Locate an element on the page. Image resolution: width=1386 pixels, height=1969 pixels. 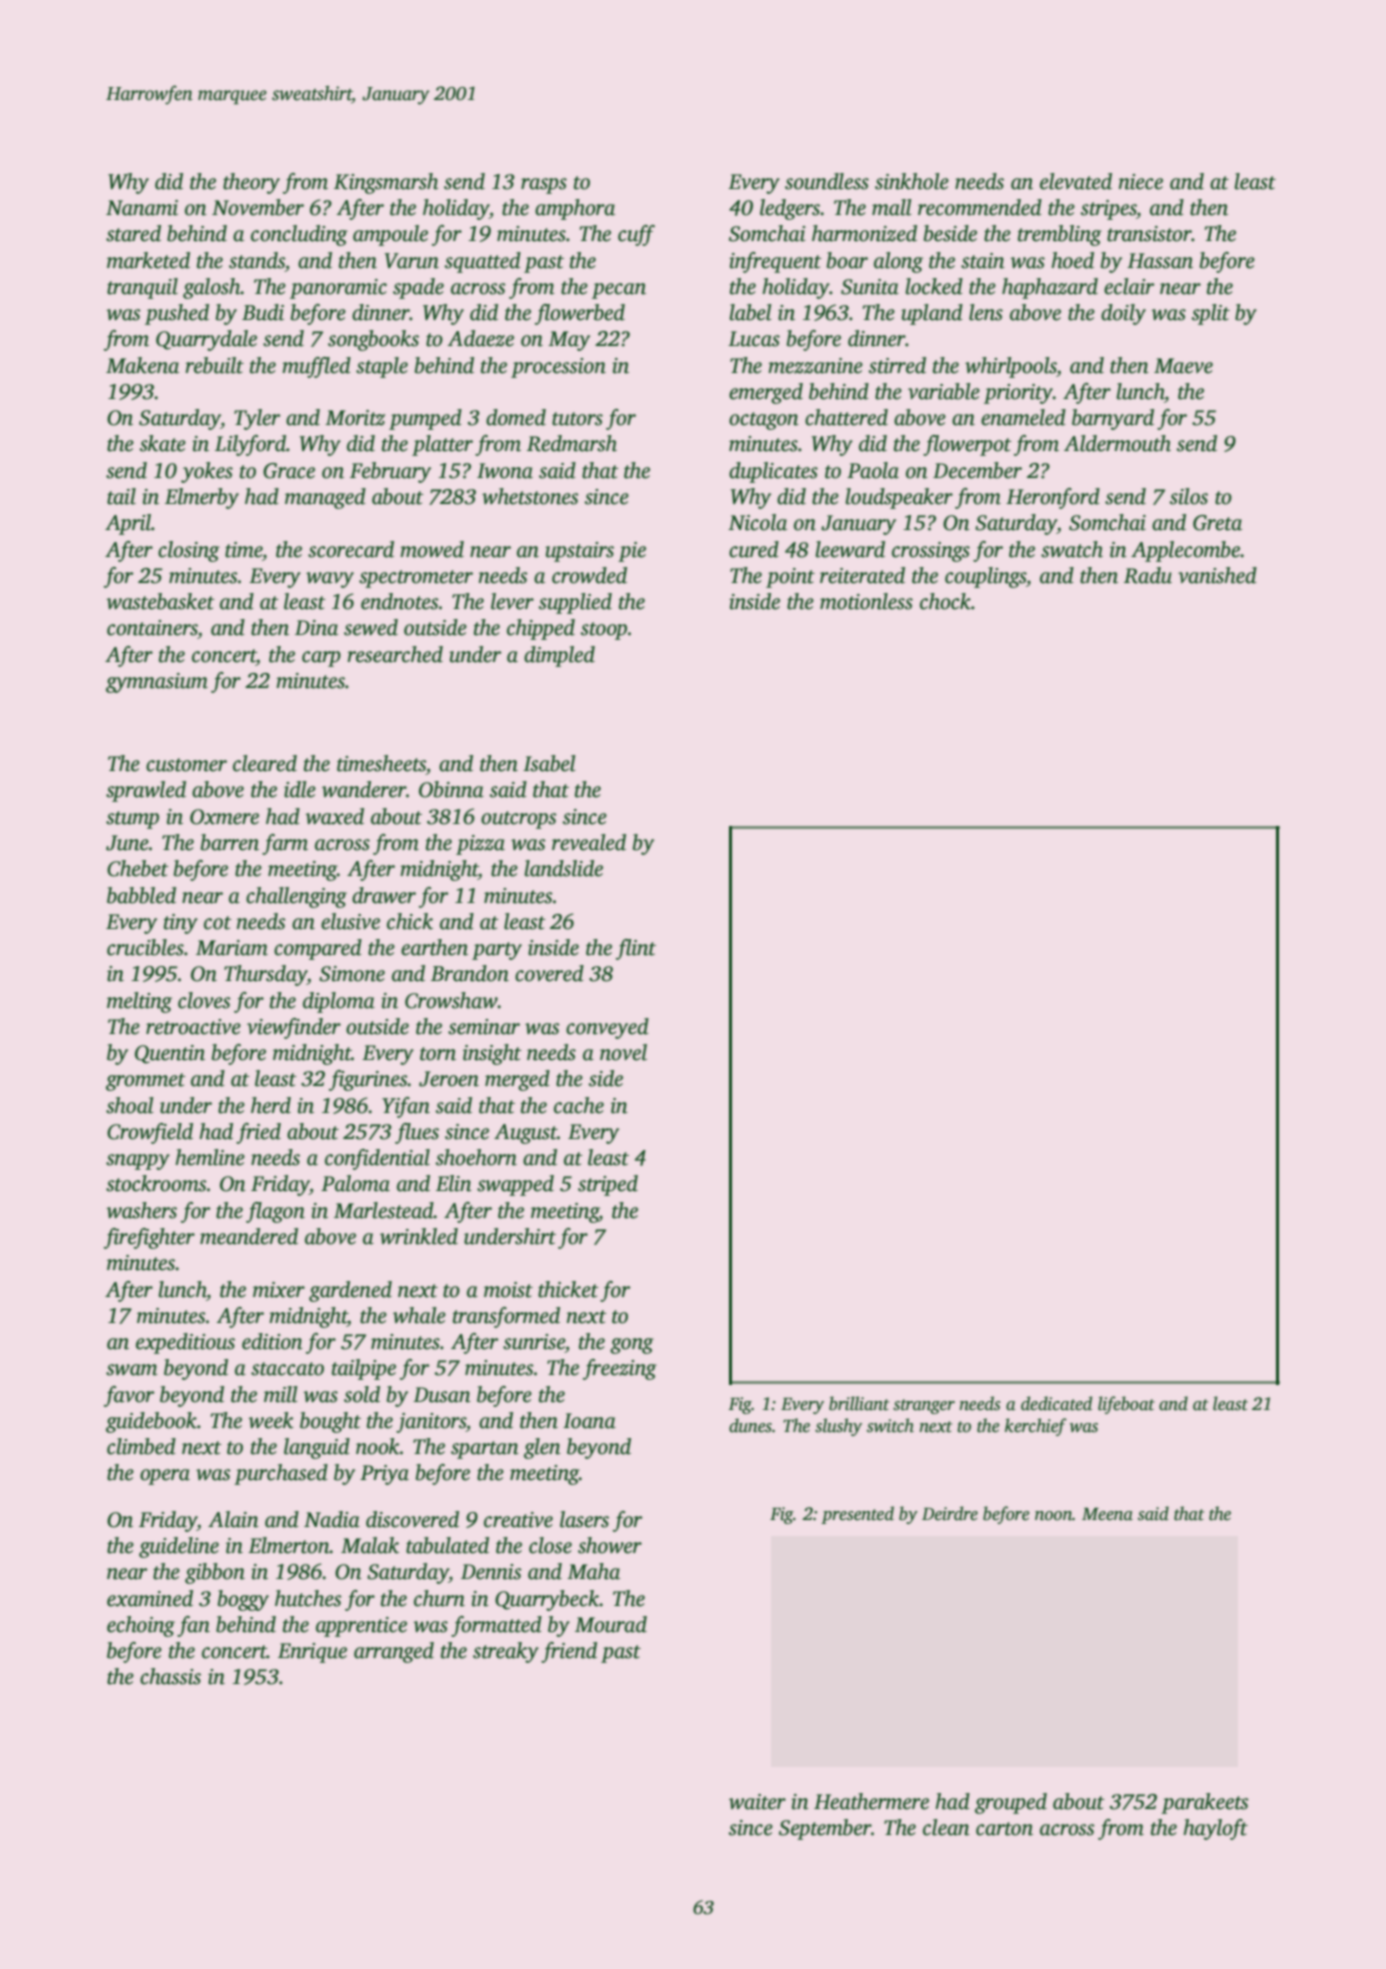
drawer is located at coordinates (384, 895).
